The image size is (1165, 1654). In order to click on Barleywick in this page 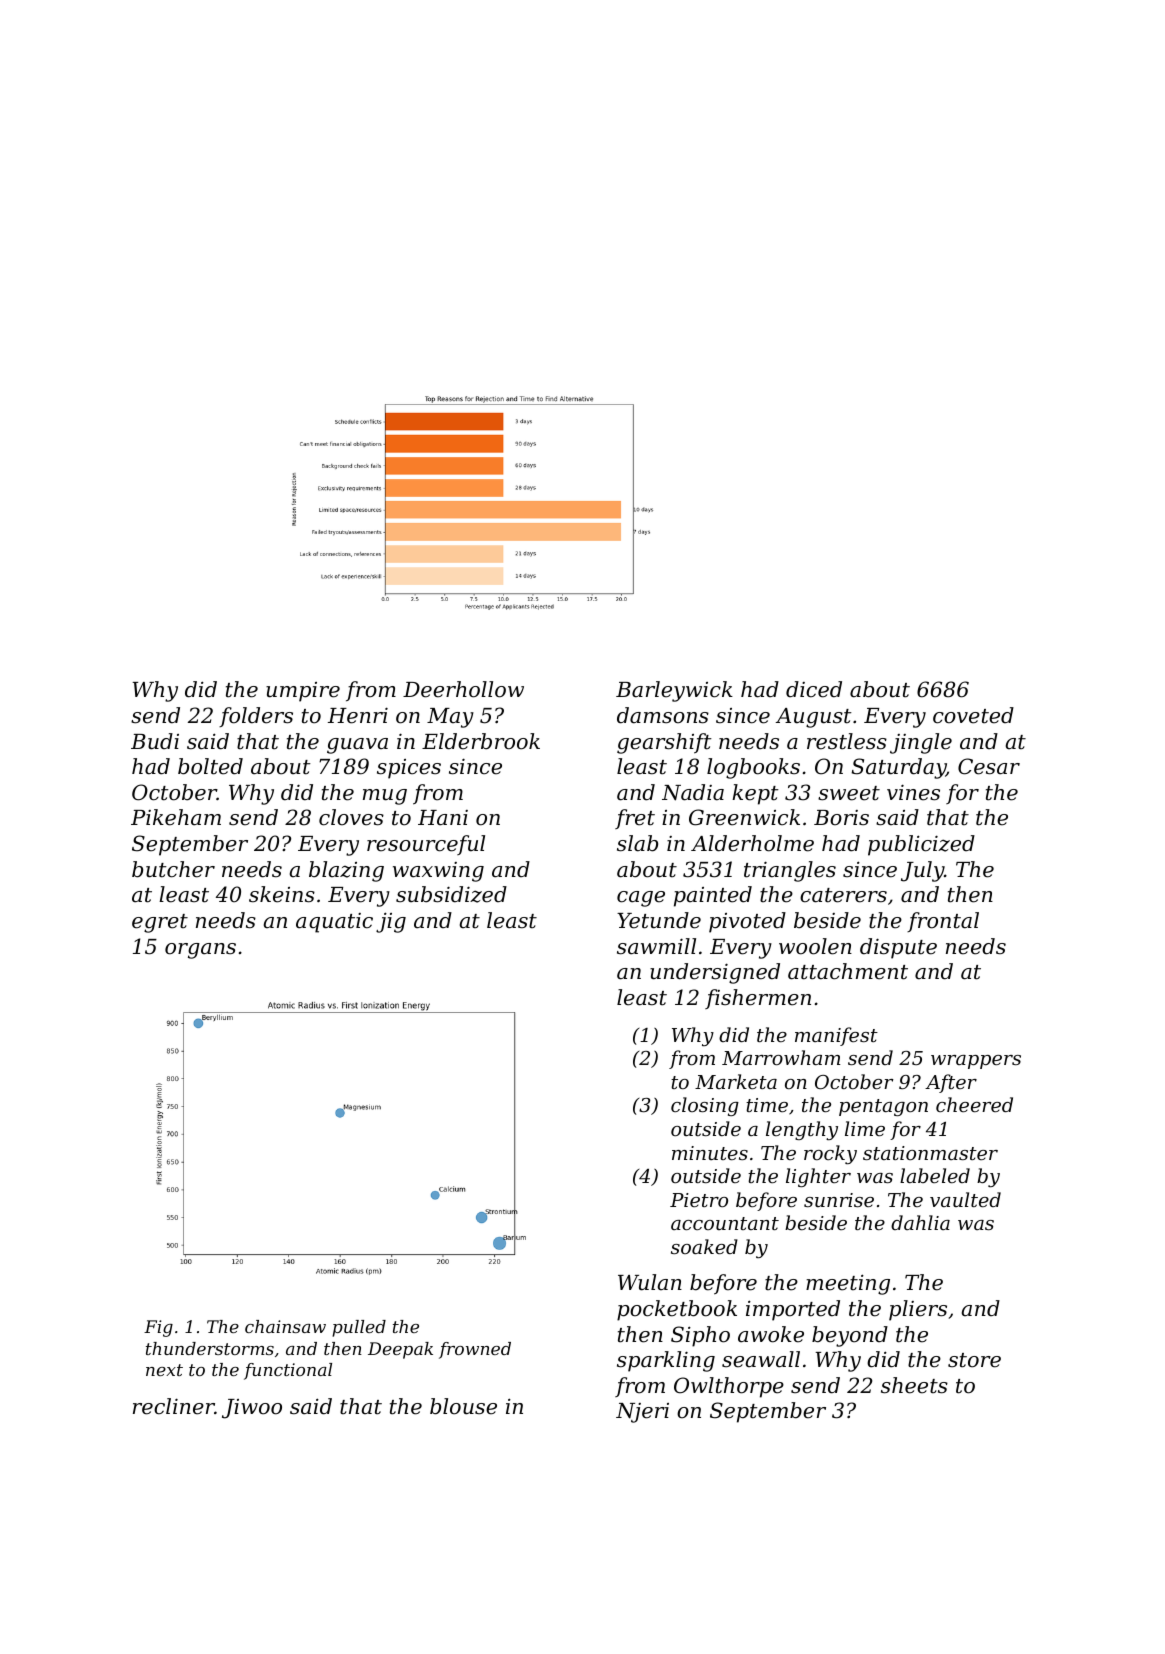, I will do `click(674, 691)`.
